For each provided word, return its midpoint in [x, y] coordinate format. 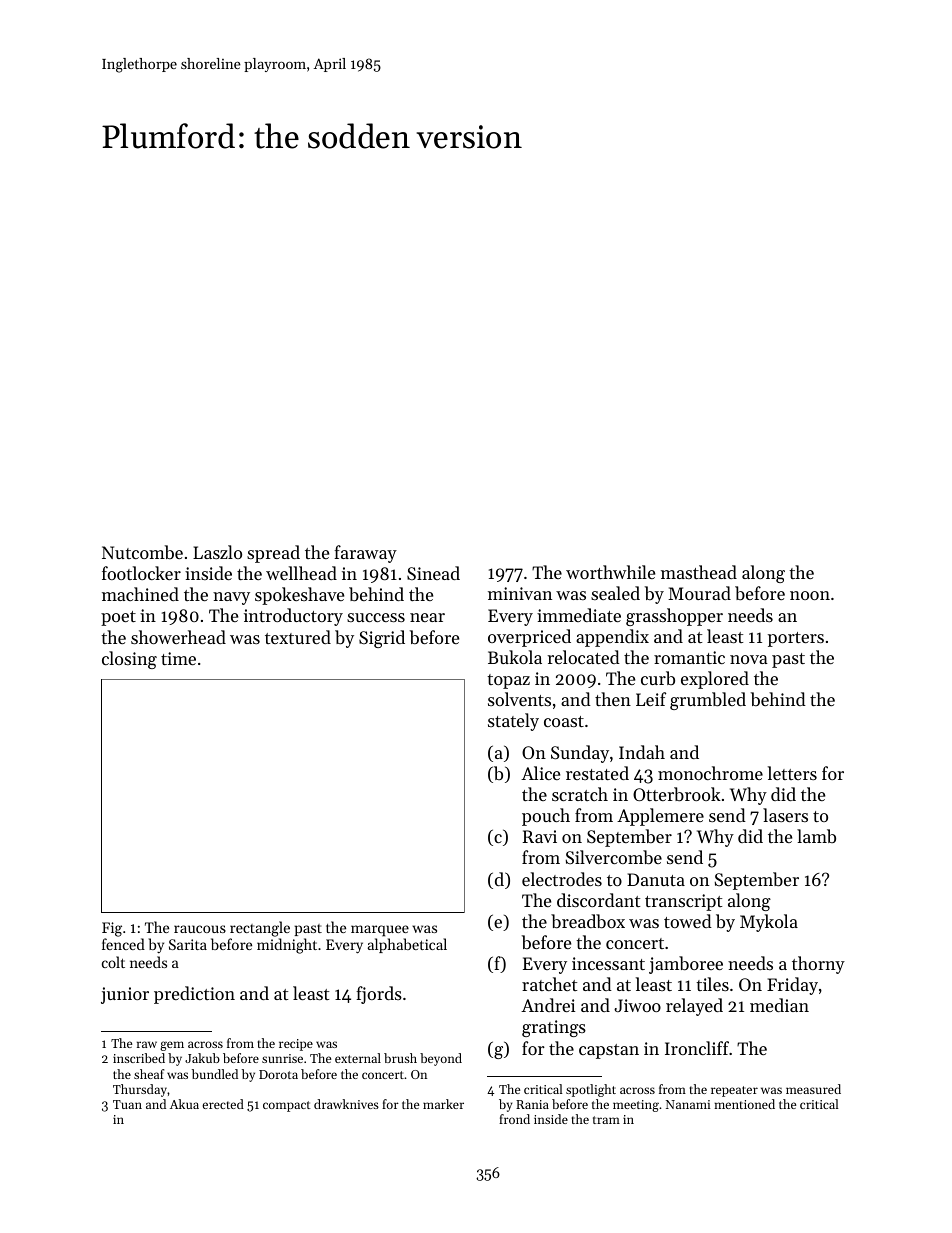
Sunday [580, 754]
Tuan [127, 1104]
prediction [194, 995]
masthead [699, 572]
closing [129, 660]
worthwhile [610, 572]
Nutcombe [142, 552]
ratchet [549, 984]
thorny [818, 965]
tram [606, 1120]
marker [443, 1104]
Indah [642, 752]
